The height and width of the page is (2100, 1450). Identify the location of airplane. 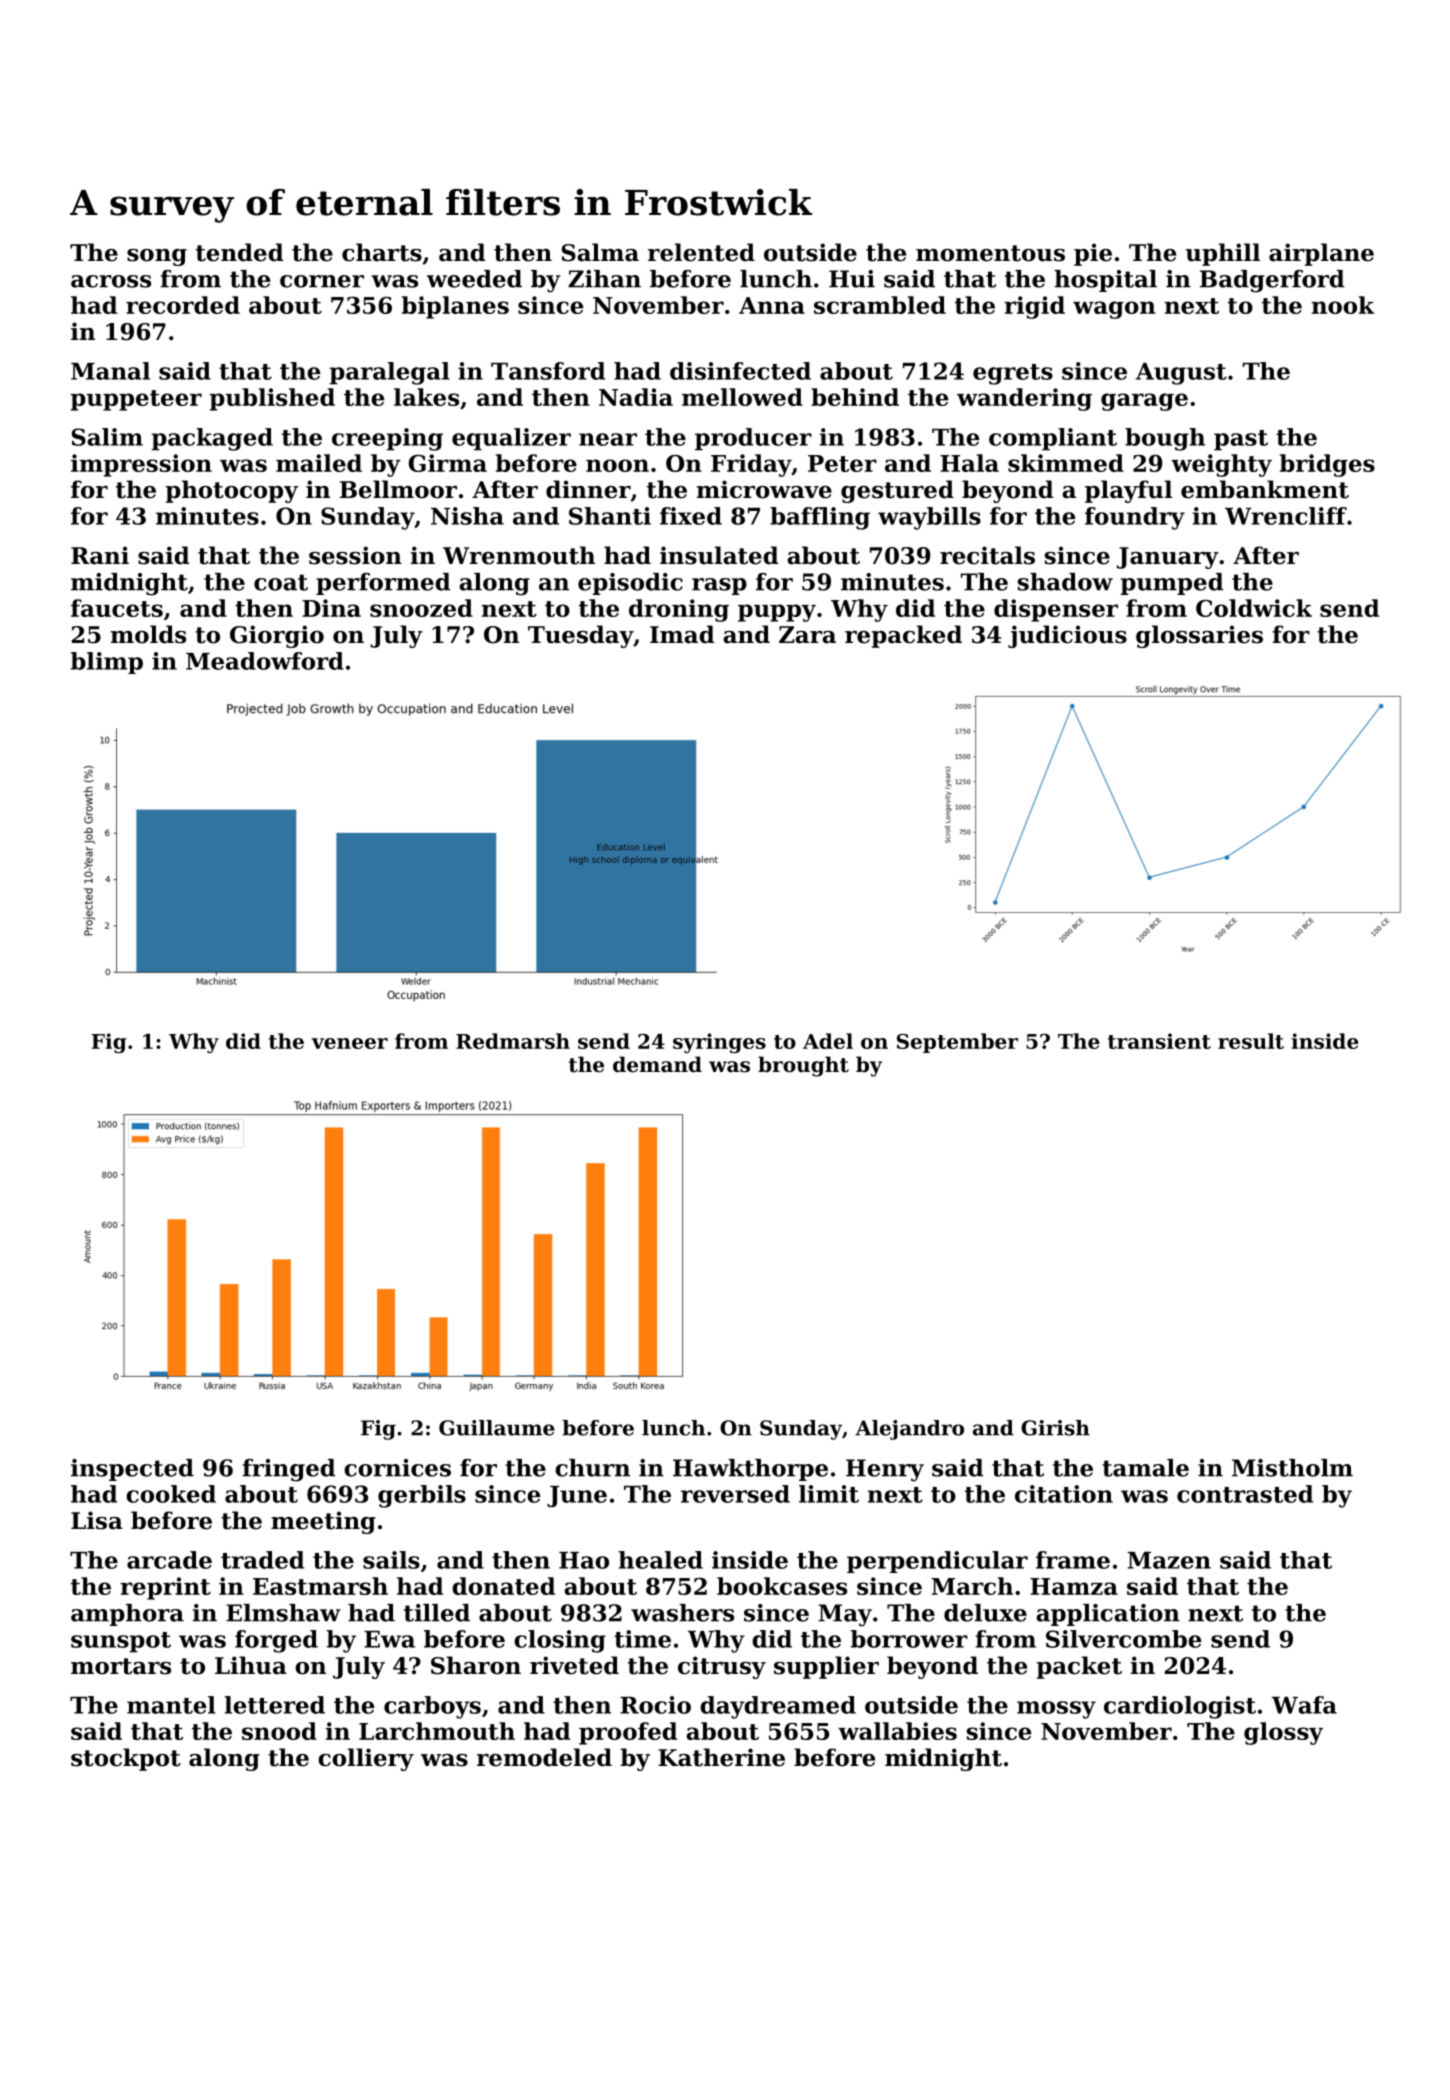
(1321, 254).
